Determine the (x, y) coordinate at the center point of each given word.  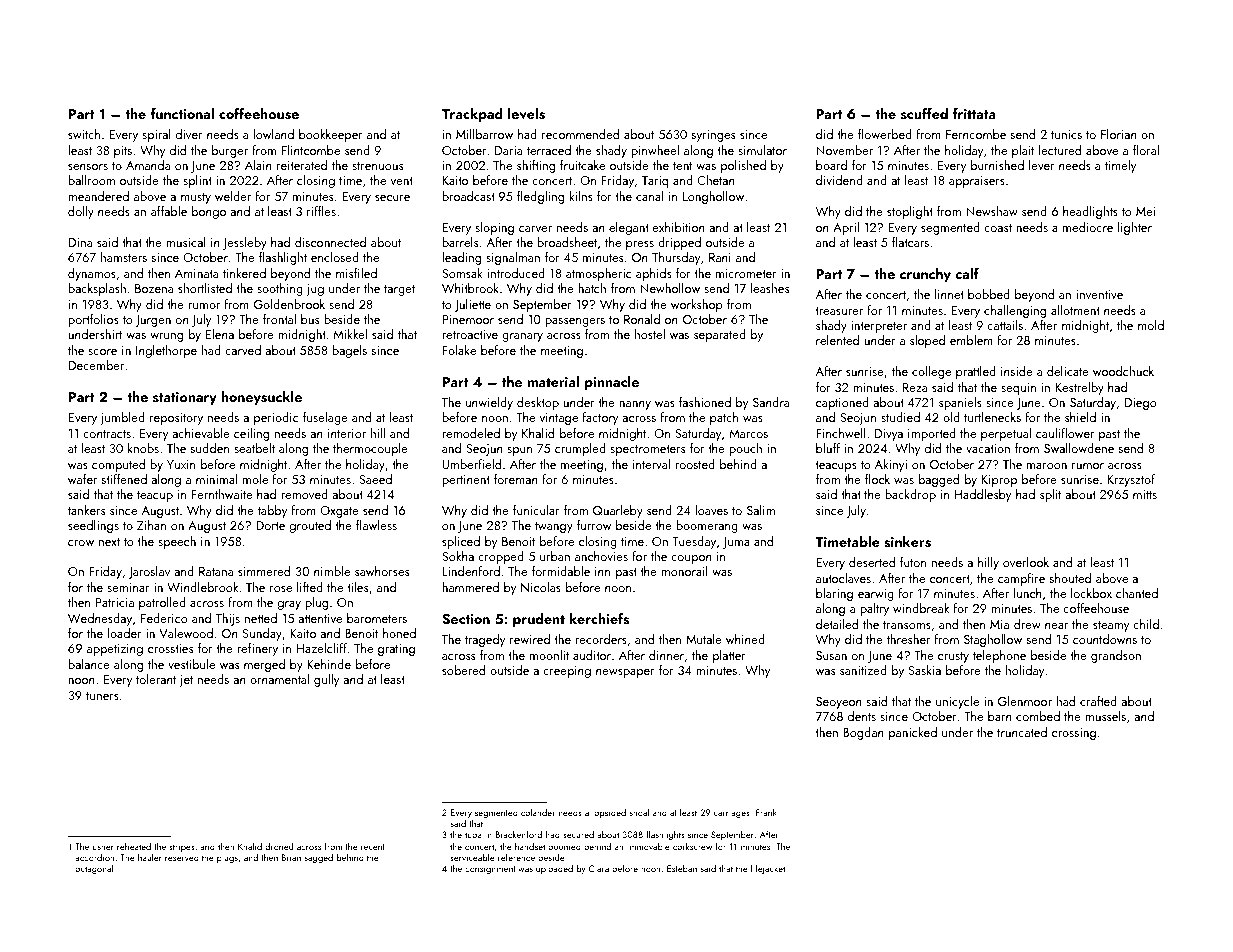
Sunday (262, 634)
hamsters (124, 257)
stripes (182, 847)
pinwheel (655, 151)
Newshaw (992, 211)
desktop (538, 403)
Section (466, 619)
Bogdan (863, 733)
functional (182, 113)
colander (538, 812)
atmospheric (598, 274)
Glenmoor (1025, 701)
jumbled (122, 418)
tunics (1066, 134)
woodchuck (1123, 371)
